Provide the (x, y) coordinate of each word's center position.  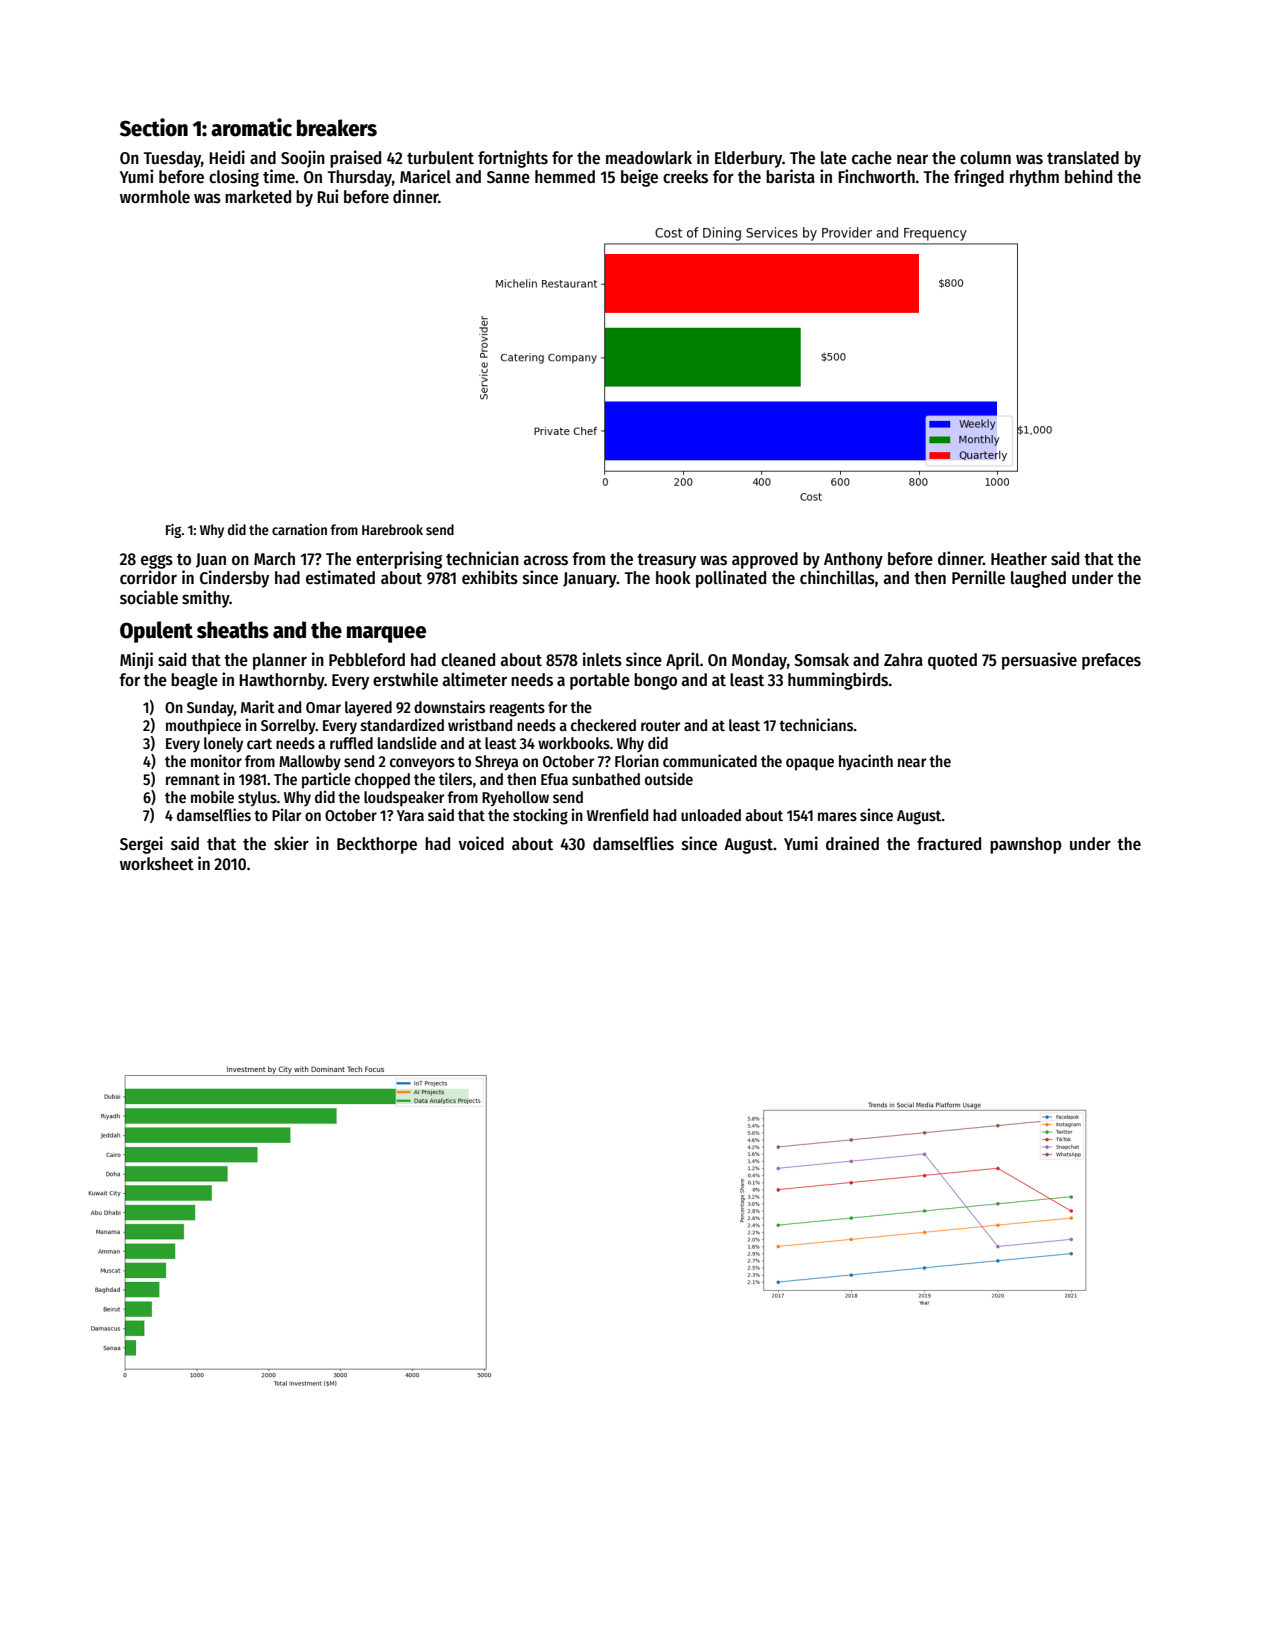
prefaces (1111, 661)
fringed (979, 178)
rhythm (1034, 178)
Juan (211, 560)
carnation (299, 529)
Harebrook (392, 529)
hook (673, 578)
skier (291, 843)
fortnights (513, 159)
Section (154, 127)
